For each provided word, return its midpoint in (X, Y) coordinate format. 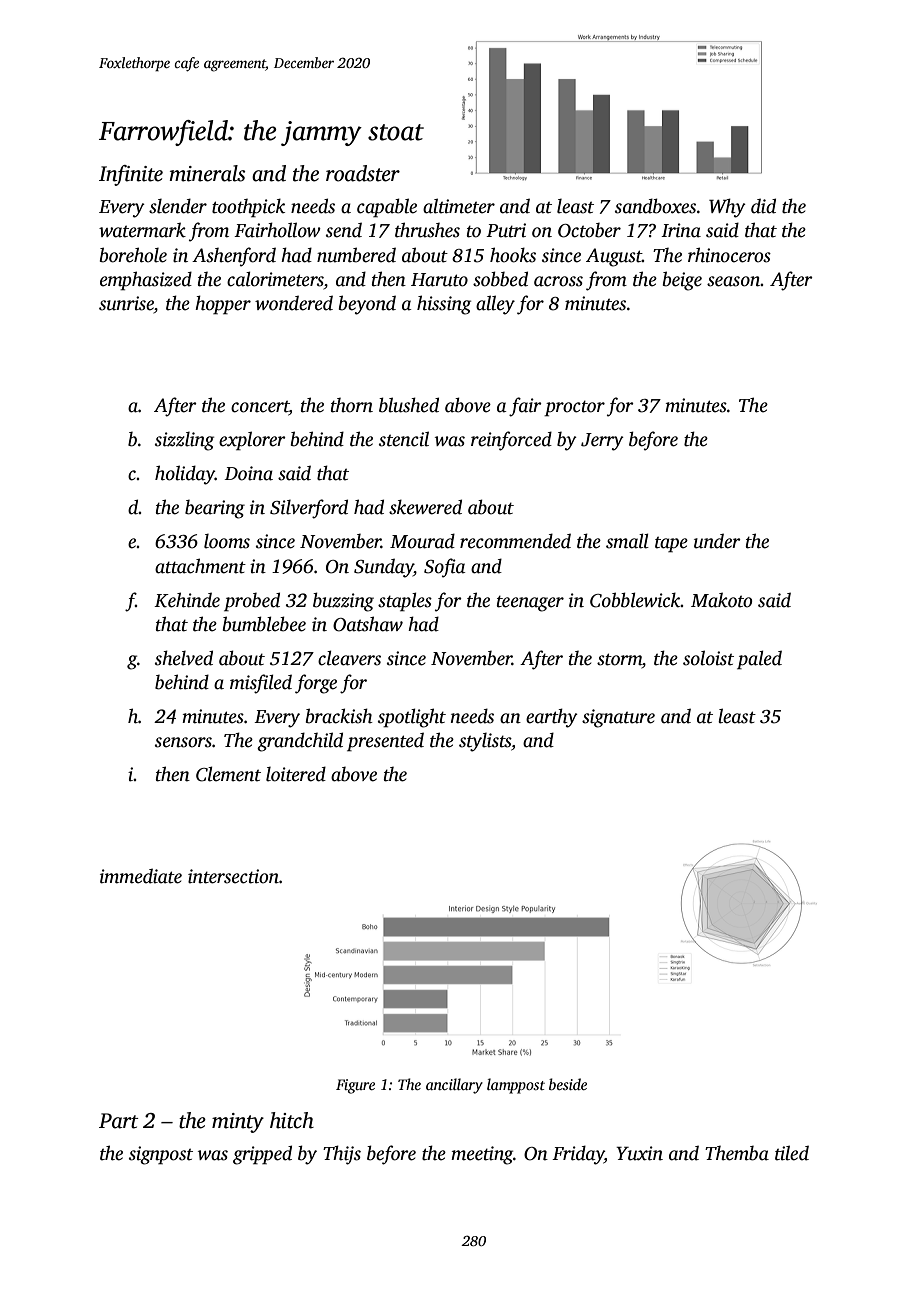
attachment (200, 566)
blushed (409, 405)
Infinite (131, 175)
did (763, 206)
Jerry (602, 442)
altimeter (459, 206)
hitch (292, 1120)
